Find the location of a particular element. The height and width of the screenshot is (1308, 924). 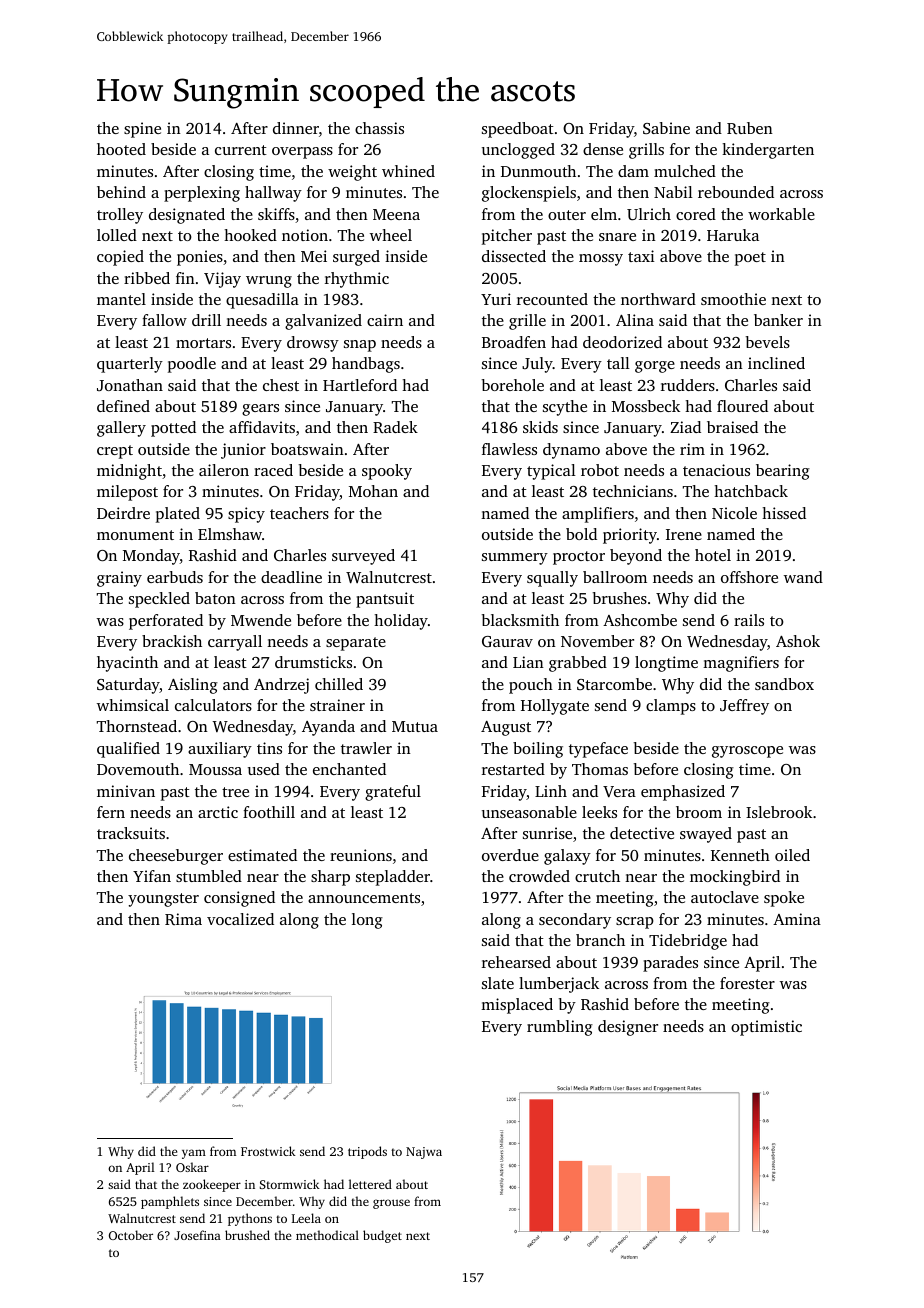

spine is located at coordinates (142, 130).
